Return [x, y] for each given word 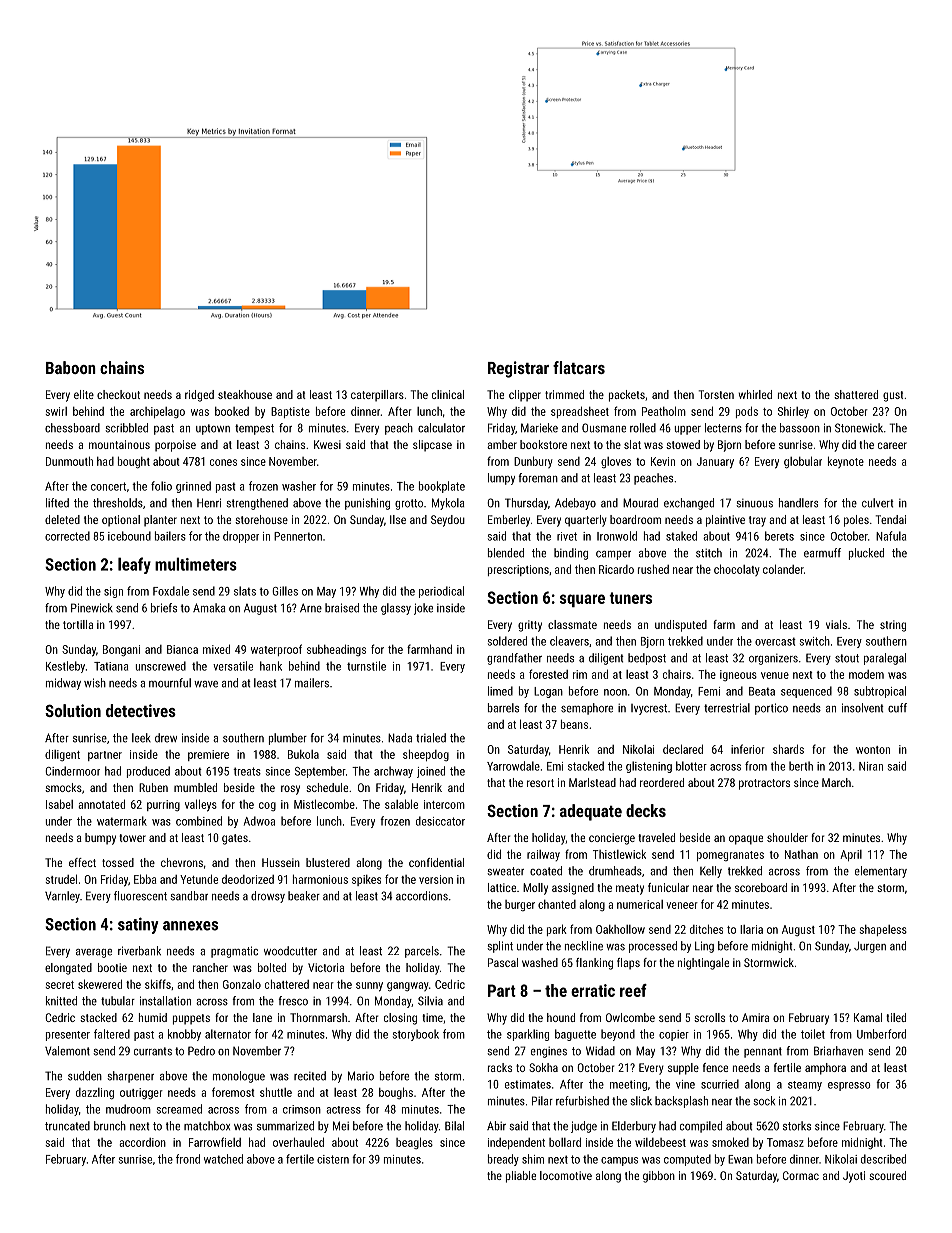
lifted [57, 503]
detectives [141, 710]
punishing [367, 504]
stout [847, 658]
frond [188, 1159]
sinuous [755, 503]
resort [540, 783]
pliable [521, 1177]
